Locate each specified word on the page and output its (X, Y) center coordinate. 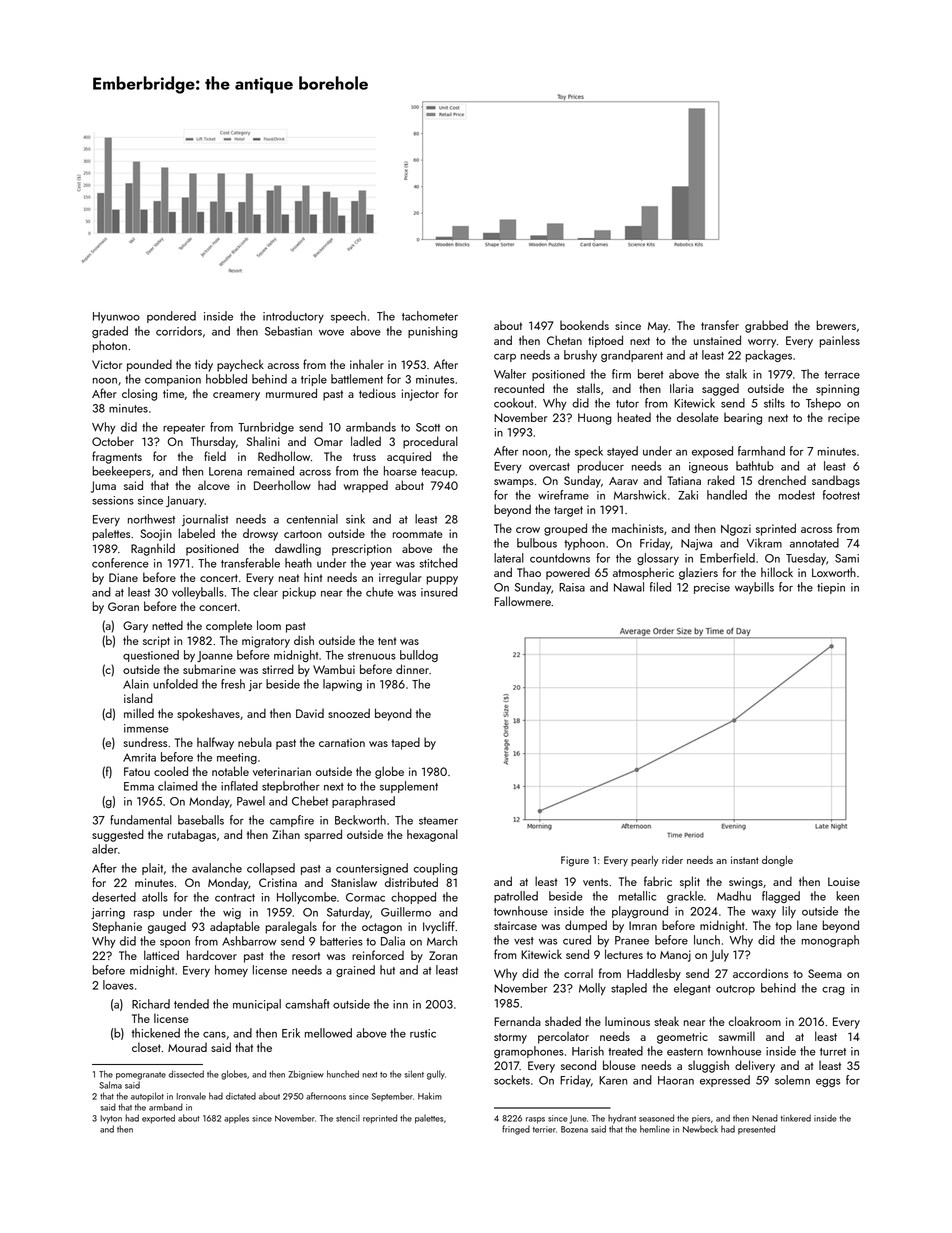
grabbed (766, 326)
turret (833, 1052)
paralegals (291, 927)
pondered (171, 317)
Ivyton (111, 1119)
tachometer (430, 316)
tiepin (831, 588)
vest (524, 941)
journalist (205, 520)
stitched (439, 563)
